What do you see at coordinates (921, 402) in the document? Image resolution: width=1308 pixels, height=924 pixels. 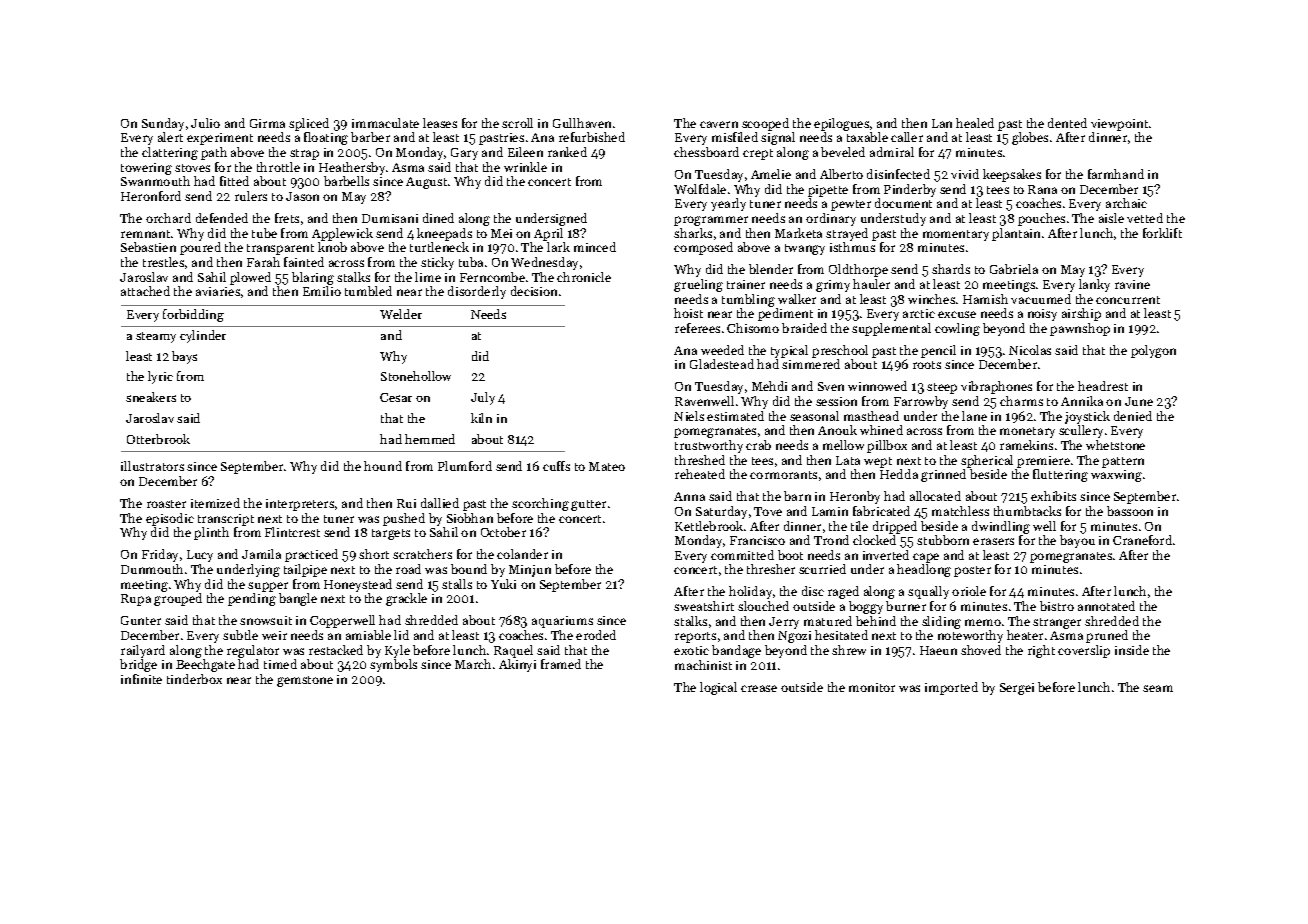 I see `Farrowby` at bounding box center [921, 402].
